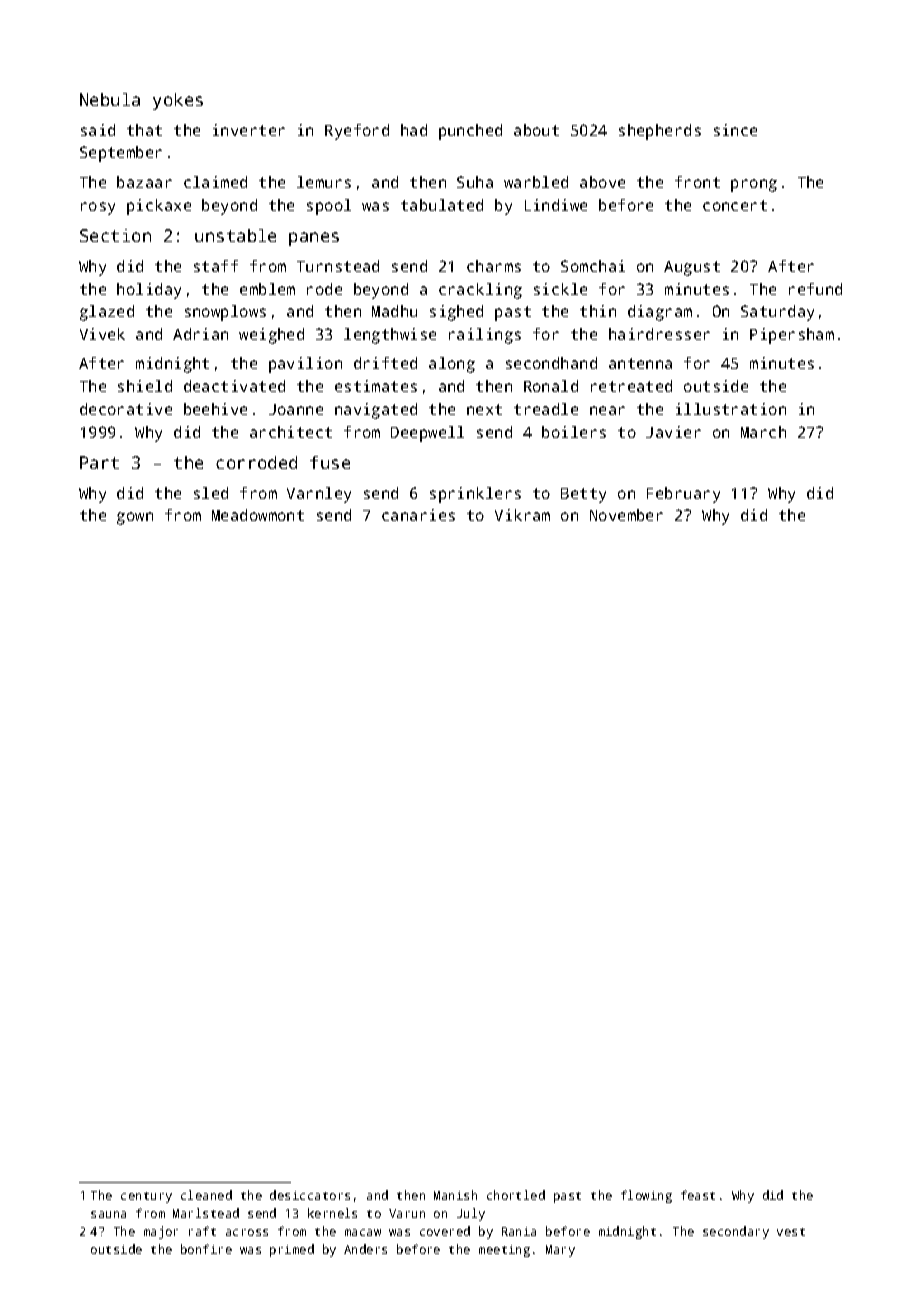 This page has width=924, height=1314. Describe the element at coordinates (626, 515) in the page. I see `November` at that location.
